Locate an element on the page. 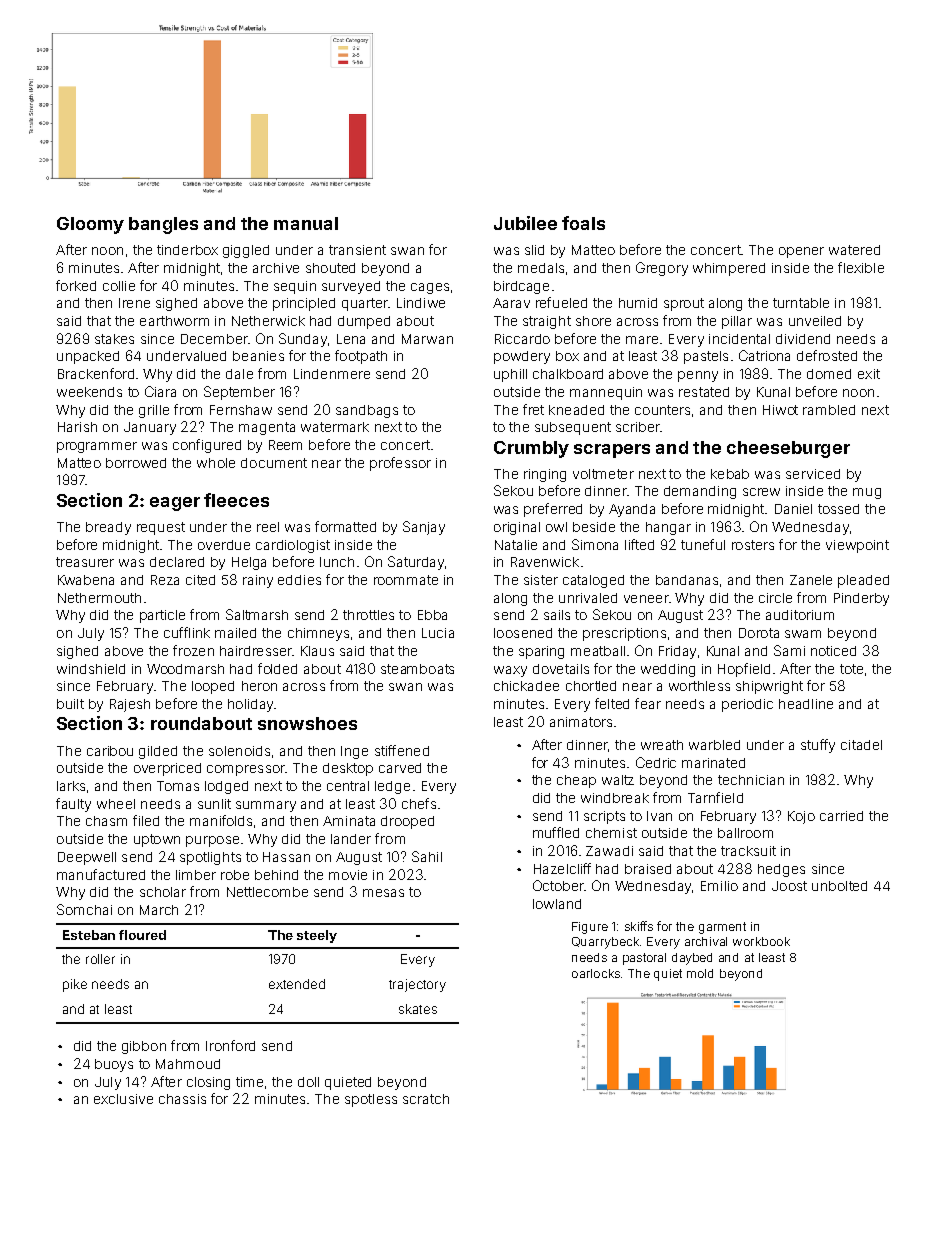  chickadee is located at coordinates (526, 686).
